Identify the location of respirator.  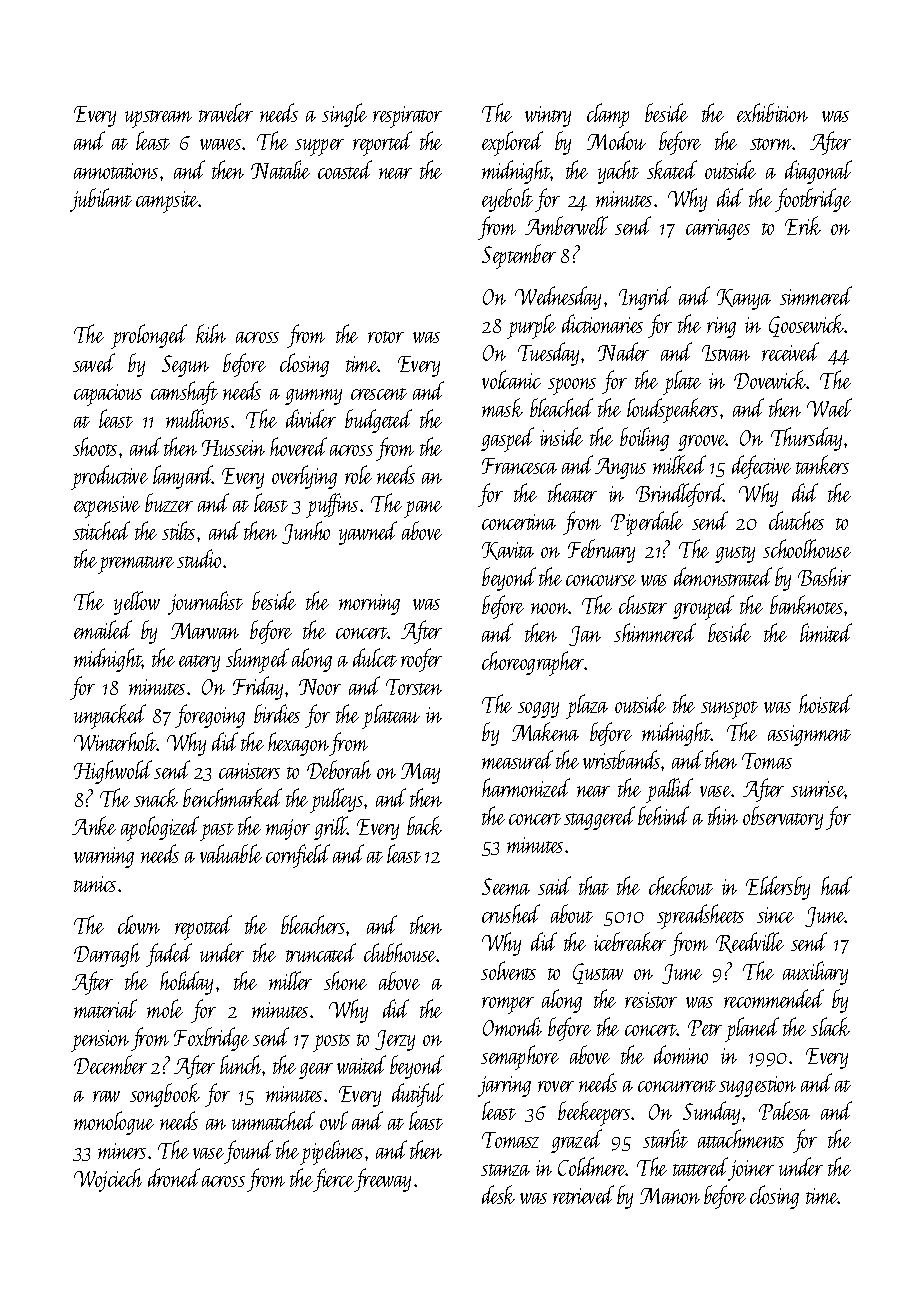
(407, 117).
